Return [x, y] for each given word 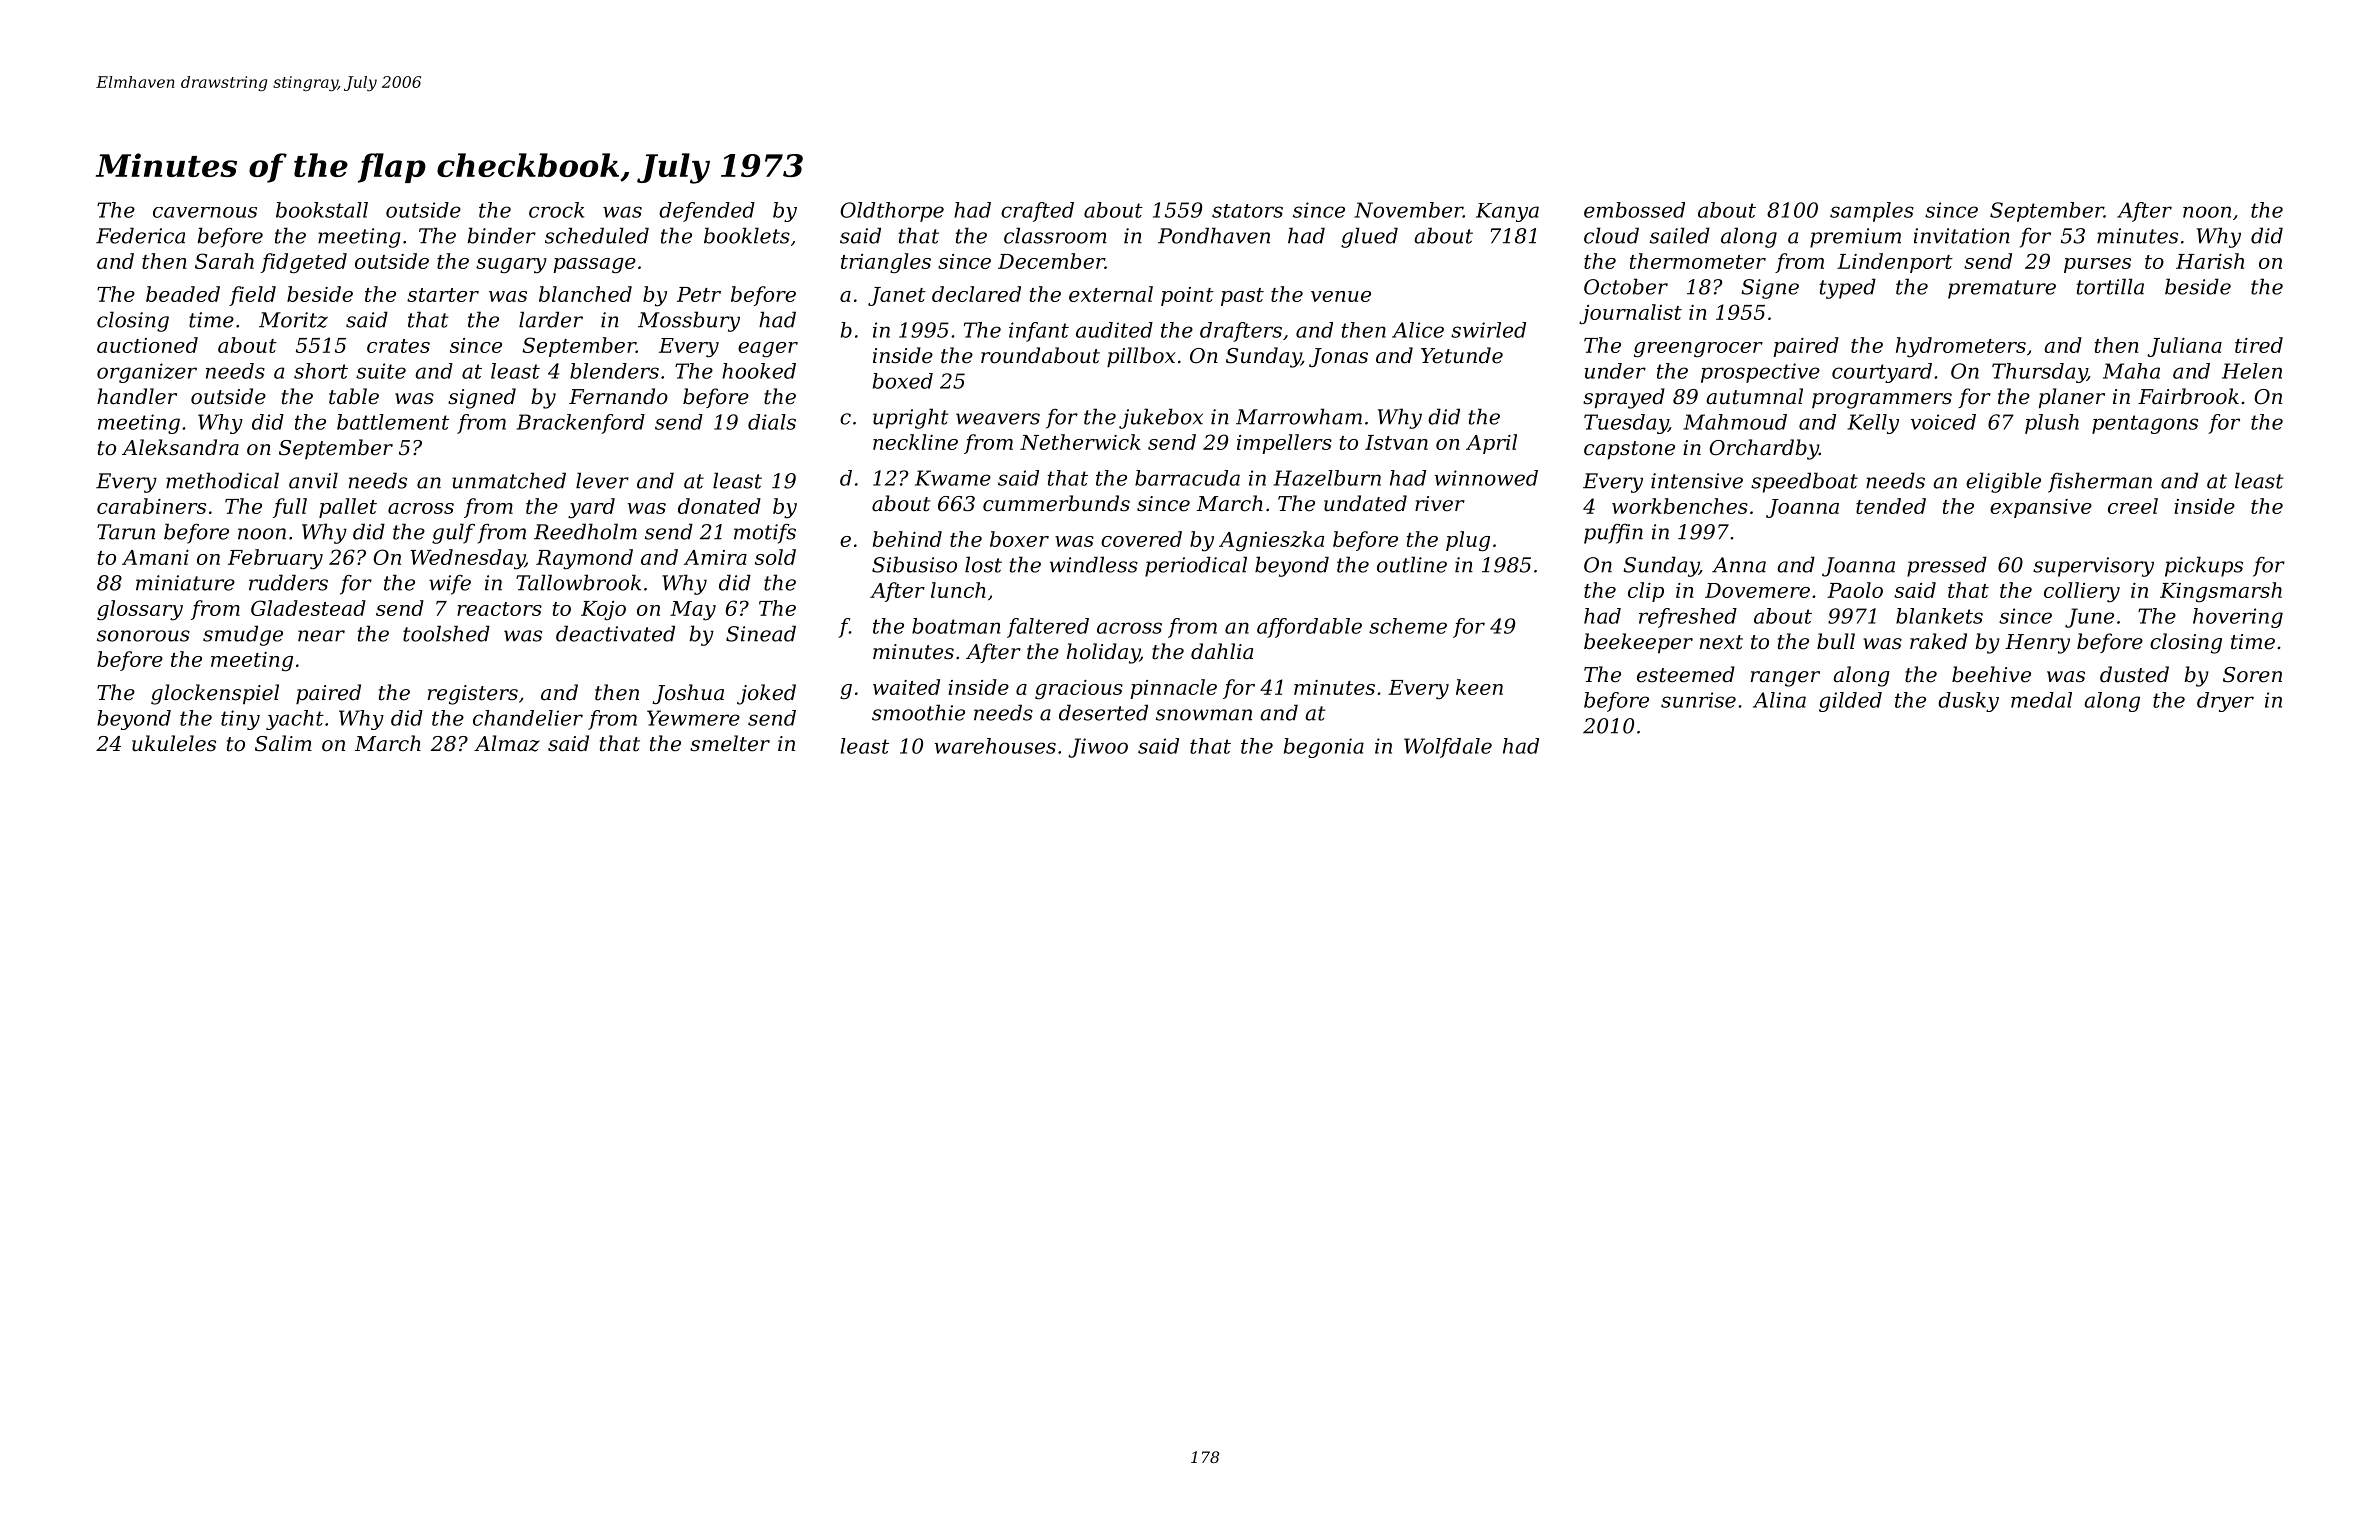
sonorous [143, 636]
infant [1039, 332]
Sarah [224, 261]
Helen [2252, 371]
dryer [2225, 702]
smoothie [918, 712]
